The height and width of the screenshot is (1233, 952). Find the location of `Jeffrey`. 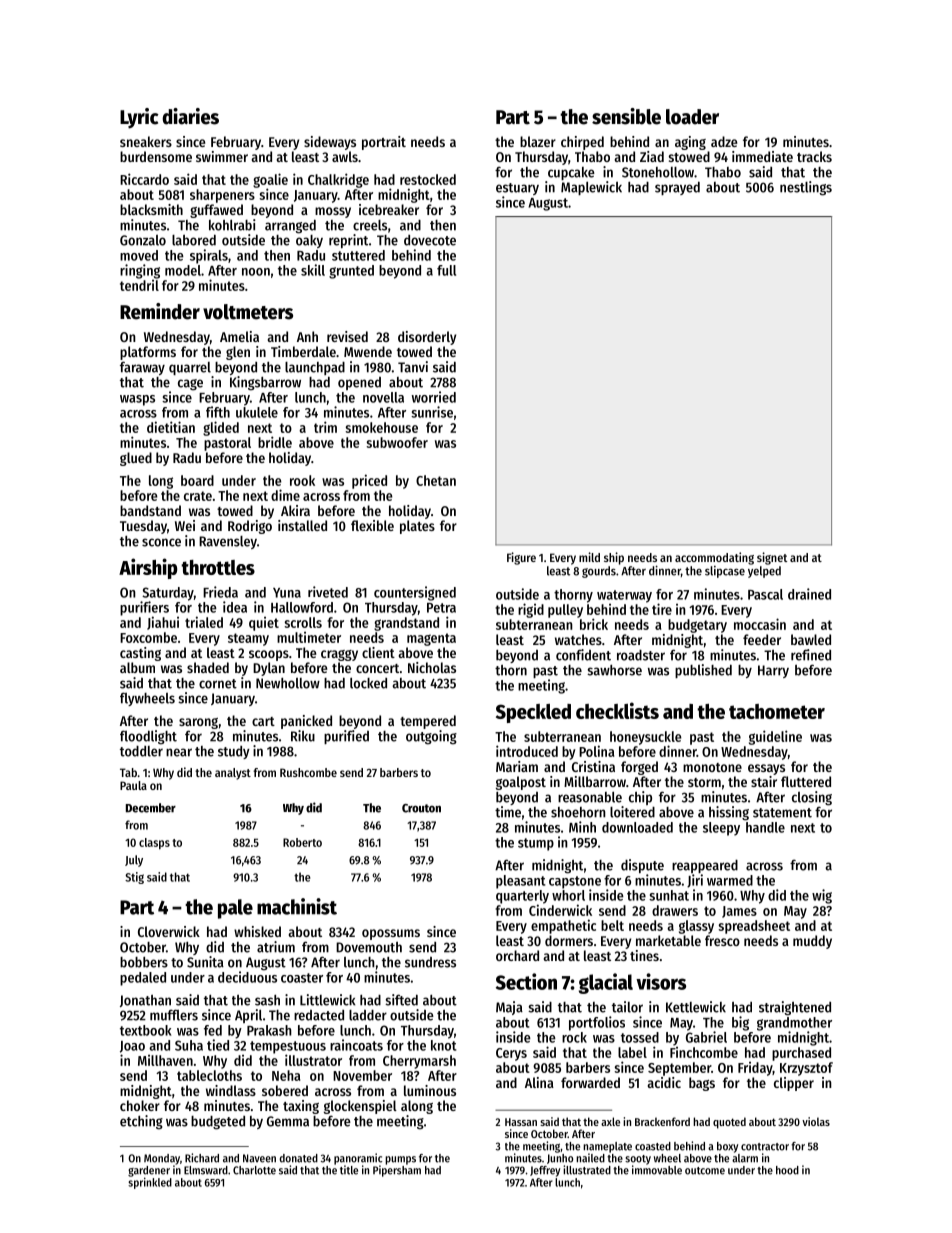

Jeffrey is located at coordinates (545, 1171).
